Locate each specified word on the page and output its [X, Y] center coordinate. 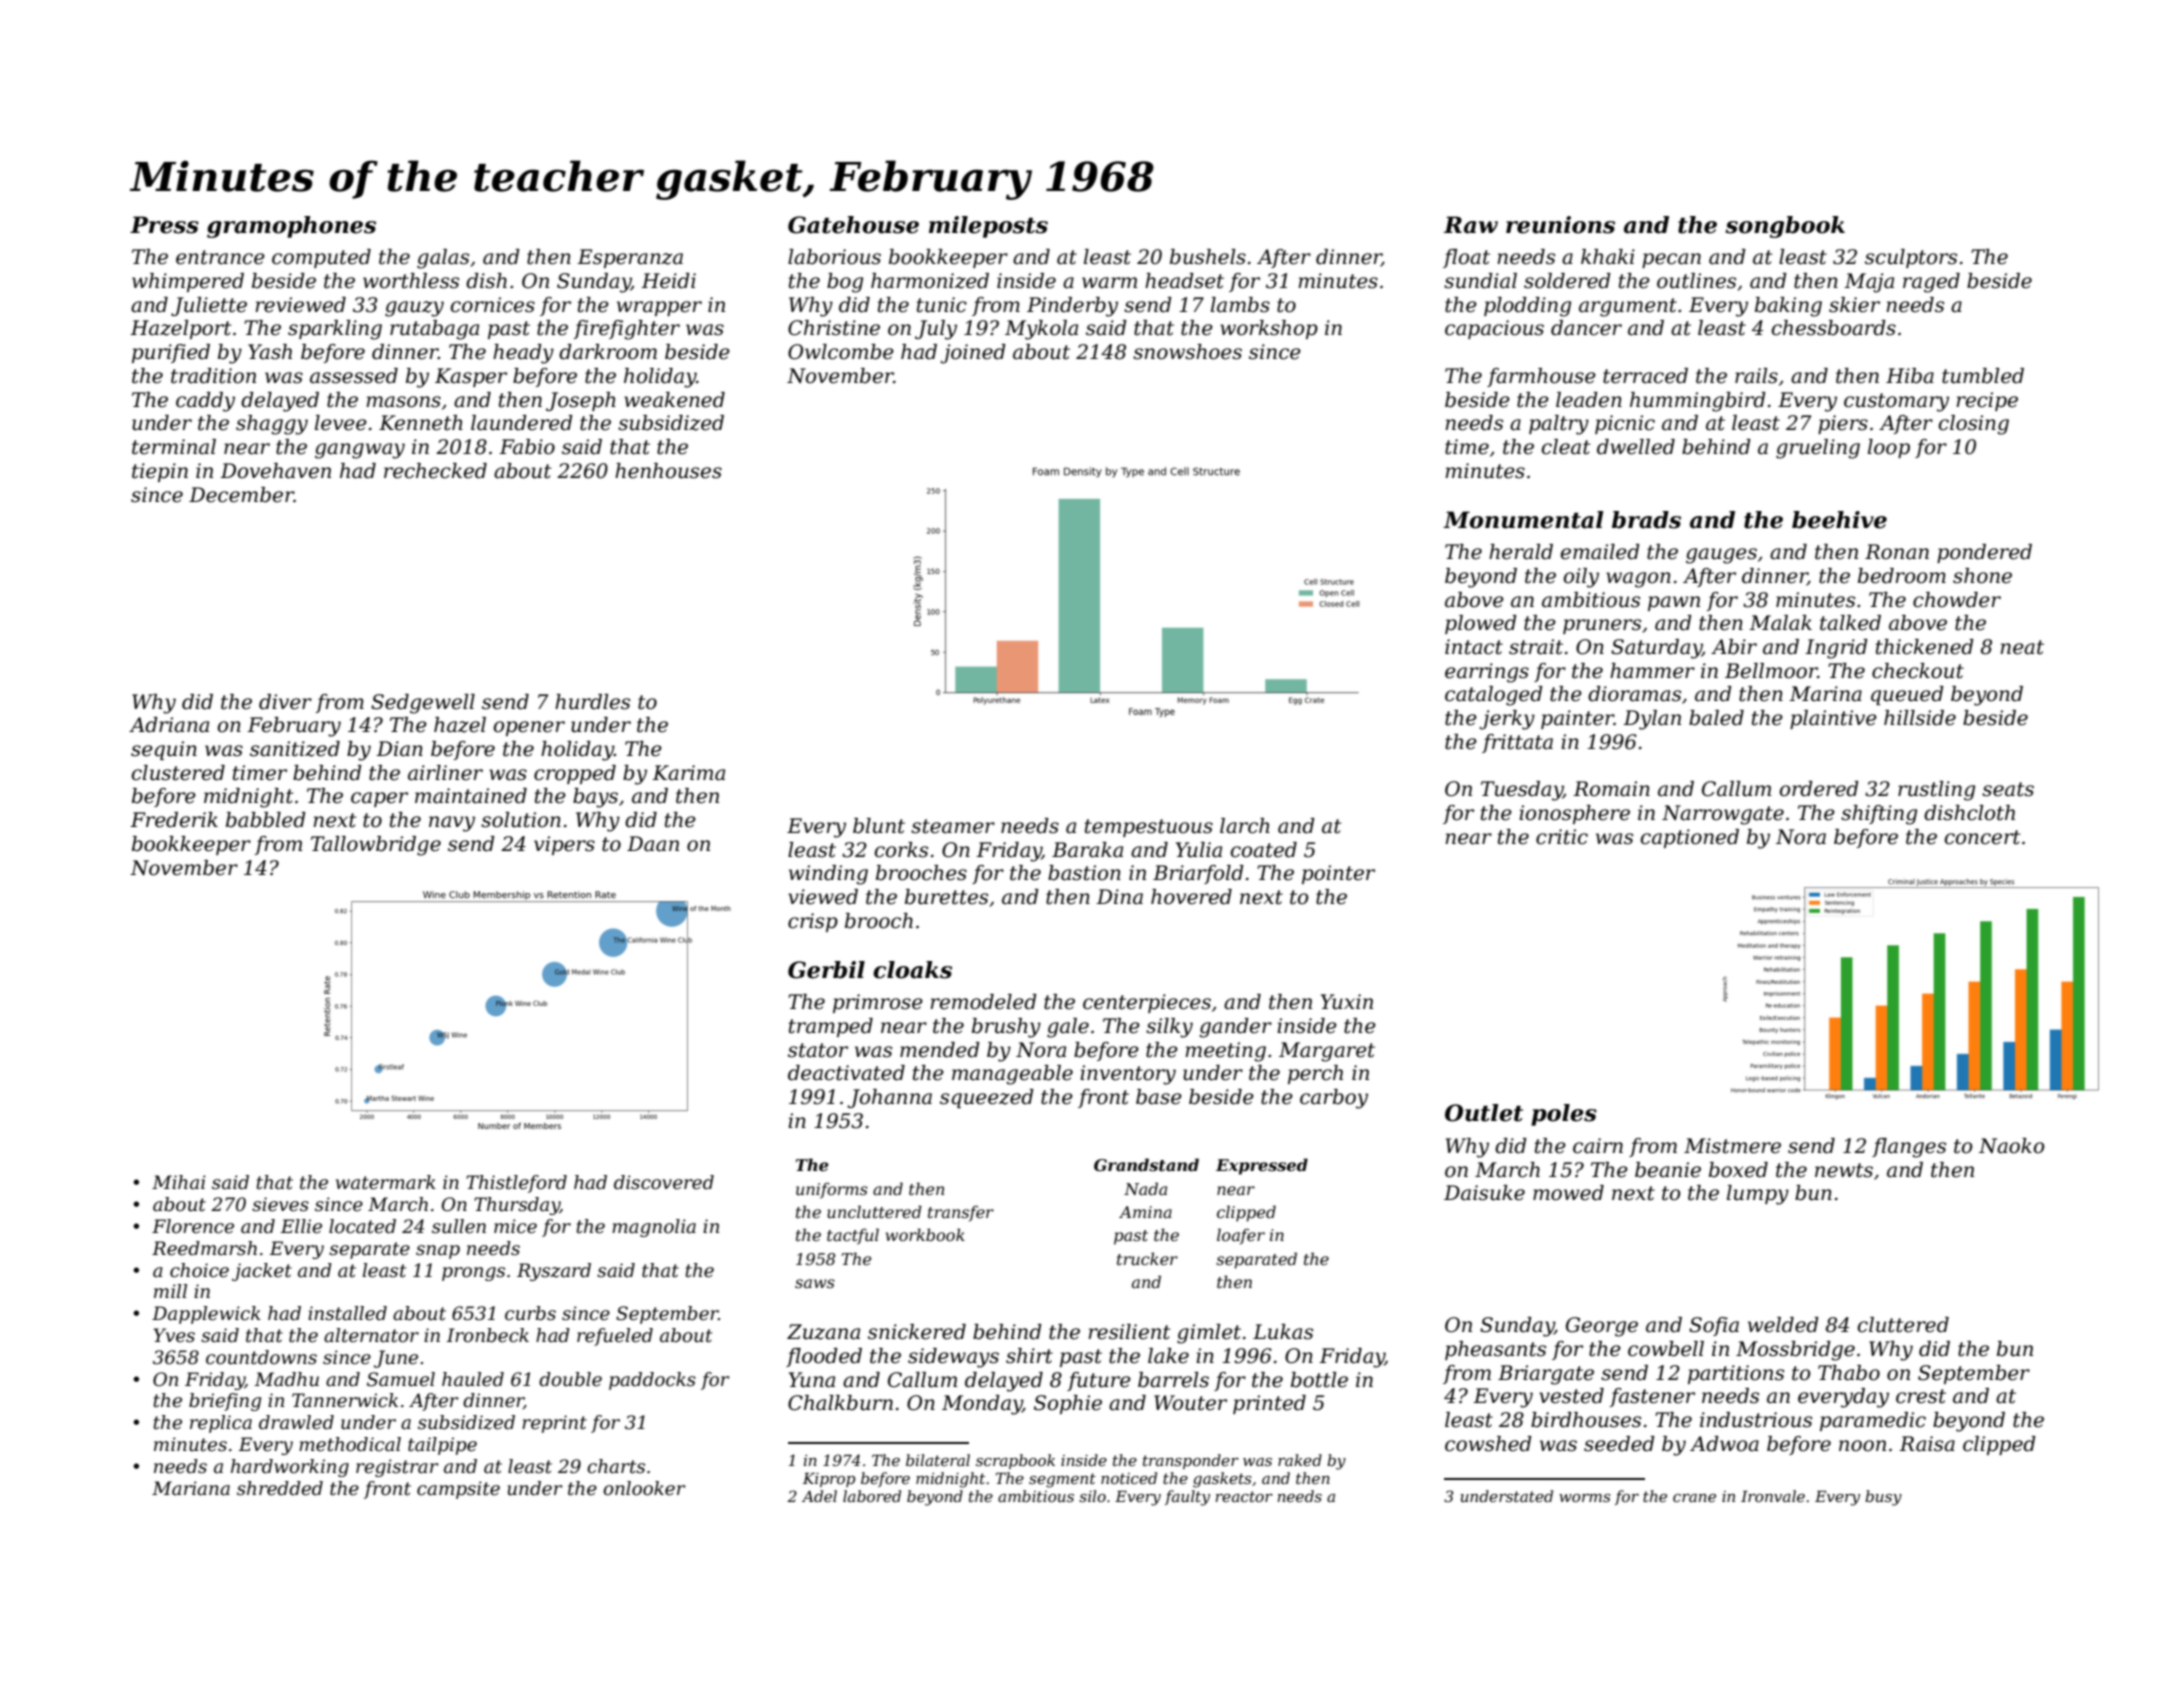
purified [171, 353]
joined [973, 354]
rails [1756, 376]
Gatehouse [853, 225]
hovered [1191, 897]
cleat [1566, 447]
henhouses [668, 471]
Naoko [2011, 1146]
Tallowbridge [376, 846]
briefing [225, 1402]
